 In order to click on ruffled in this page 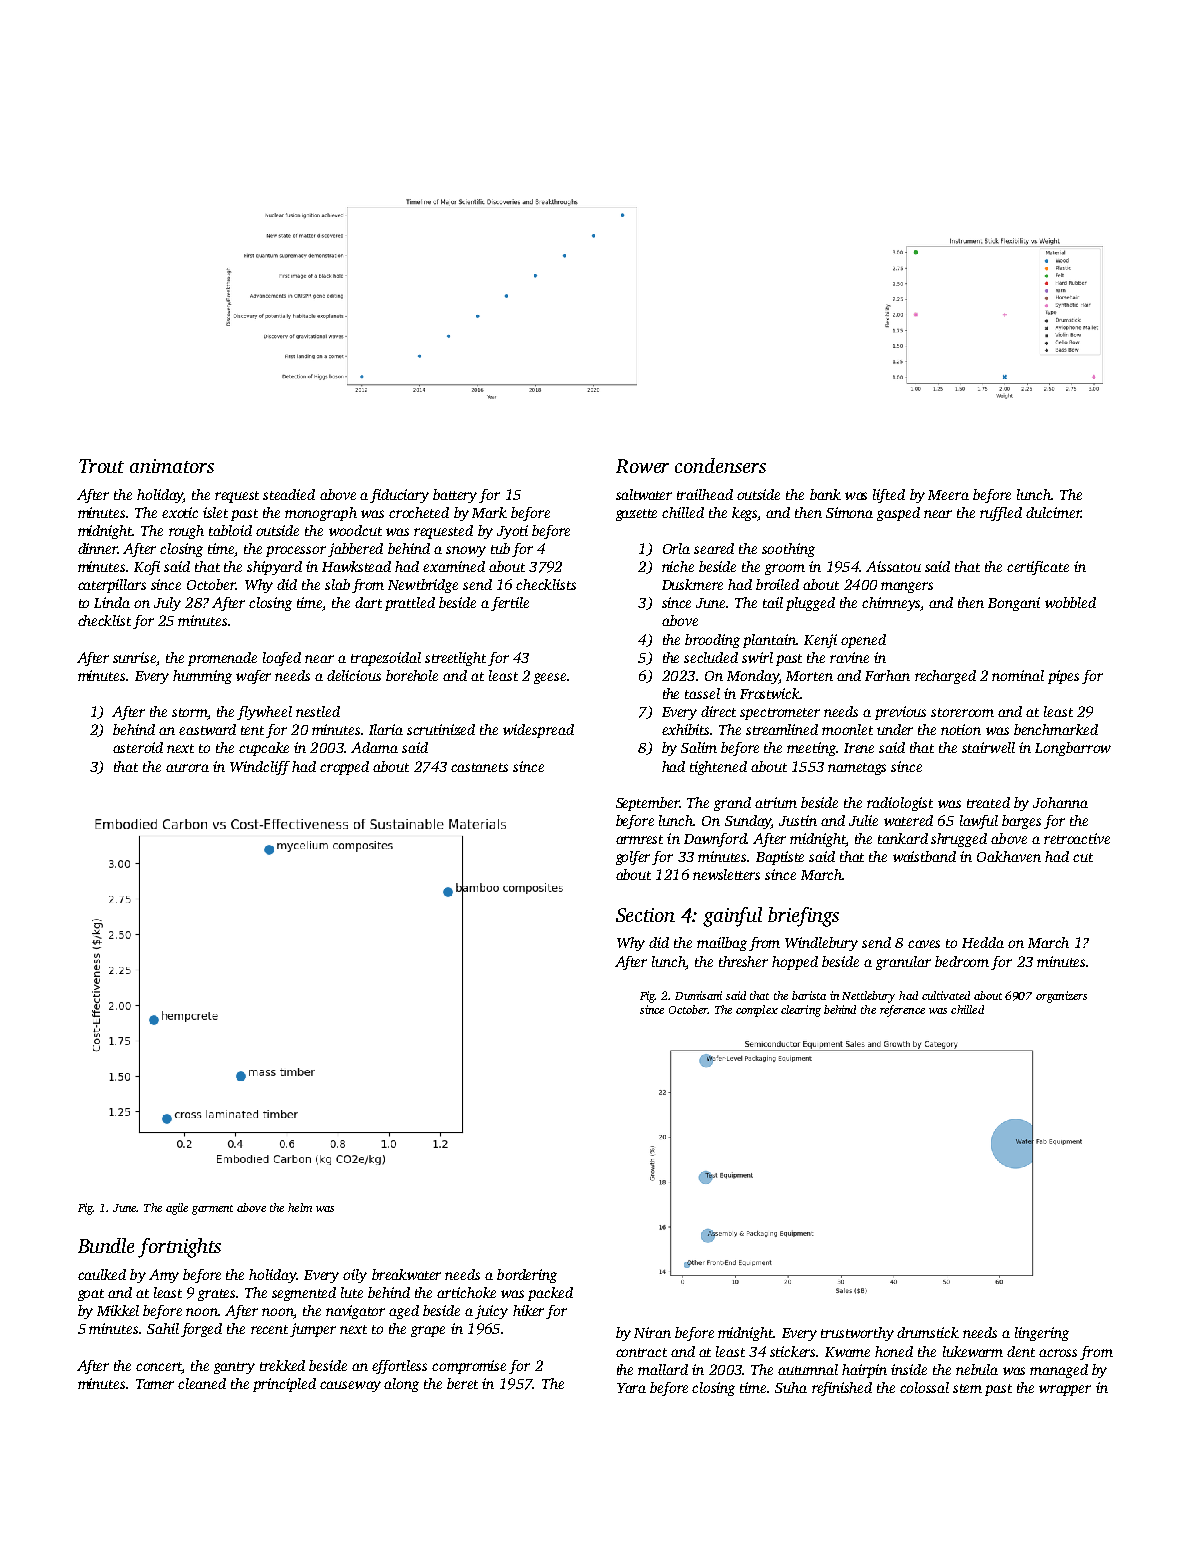, I will do `click(1001, 514)`.
